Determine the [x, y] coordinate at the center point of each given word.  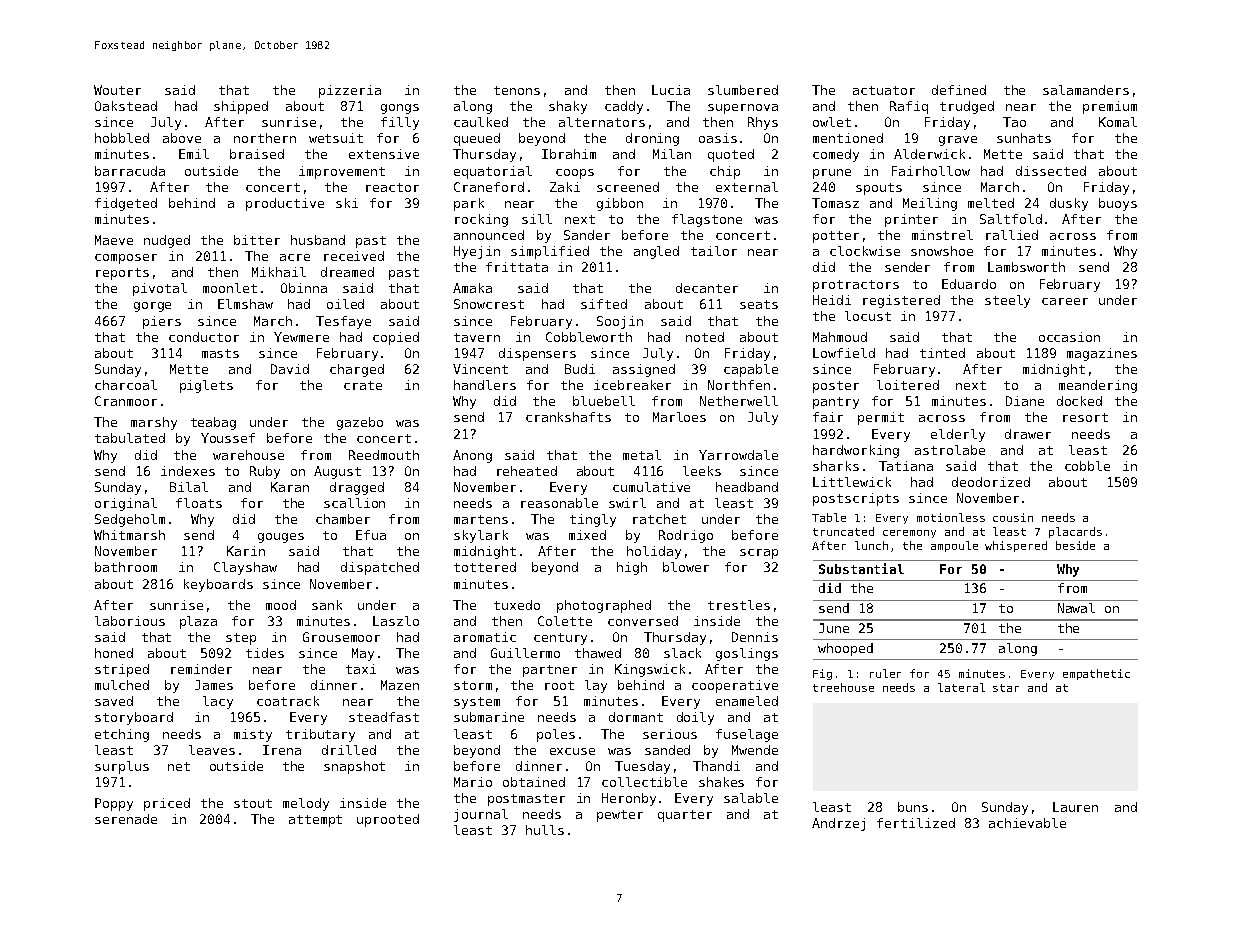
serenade [126, 819]
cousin [1013, 517]
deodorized [991, 482]
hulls [545, 830]
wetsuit [336, 138]
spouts [879, 189]
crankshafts [568, 417]
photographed [604, 606]
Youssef [228, 438]
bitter [257, 240]
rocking [481, 220]
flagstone [707, 220]
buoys [1118, 204]
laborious [130, 621]
